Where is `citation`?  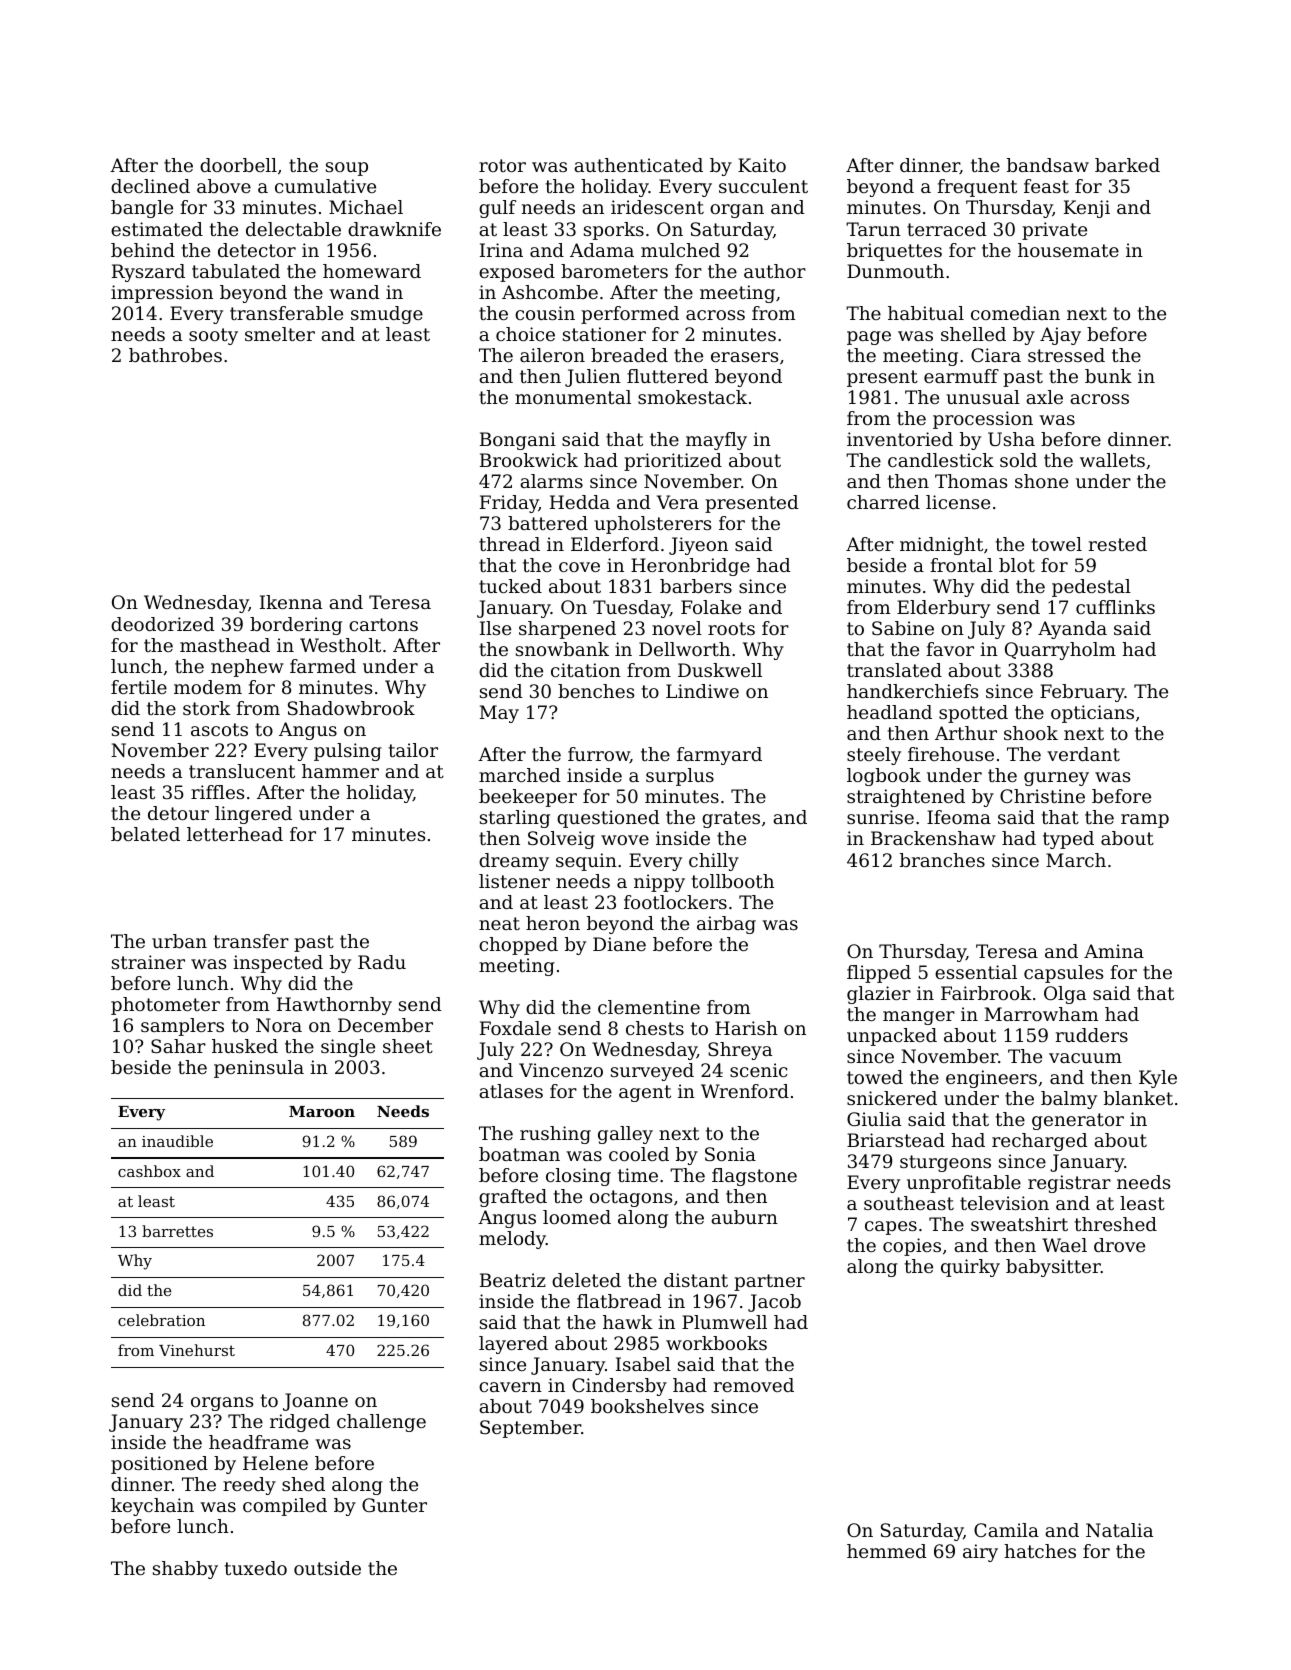 citation is located at coordinates (586, 670).
